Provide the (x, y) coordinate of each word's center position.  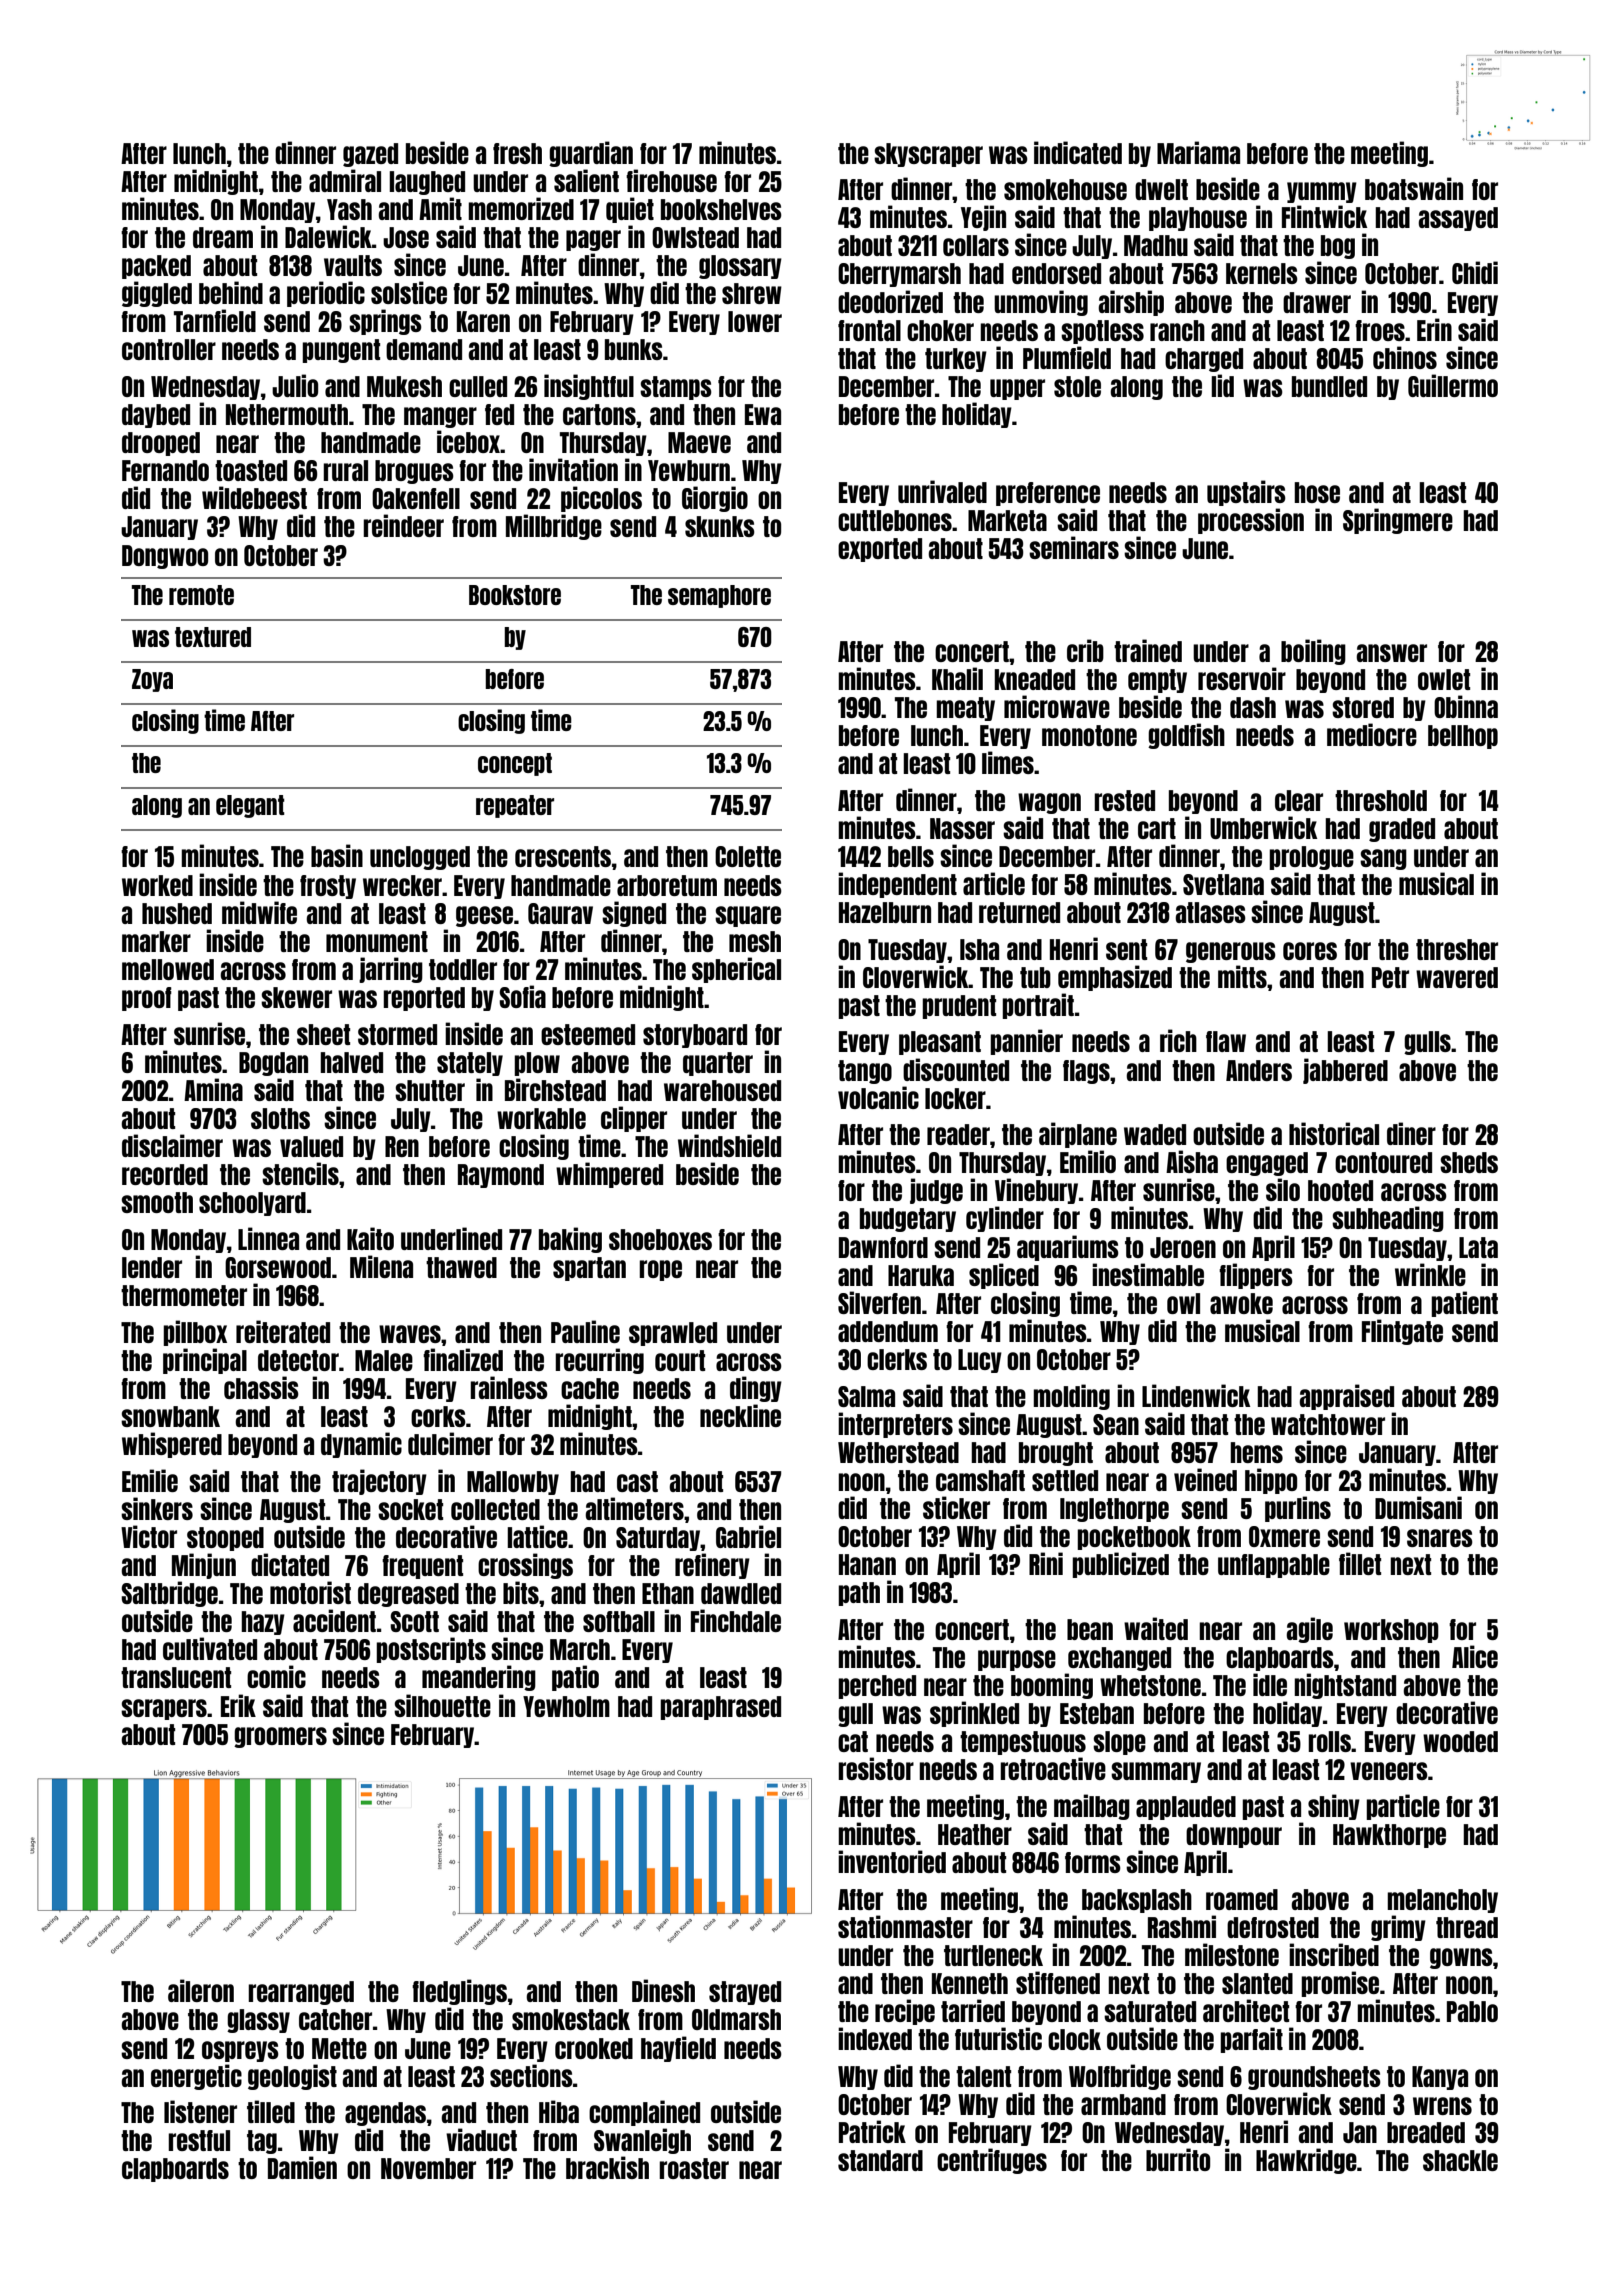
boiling (1313, 652)
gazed (370, 155)
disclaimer (172, 1145)
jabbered (1345, 1071)
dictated (290, 1564)
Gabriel (748, 1536)
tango (865, 1072)
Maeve (699, 442)
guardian (591, 154)
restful (199, 2140)
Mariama (1198, 152)
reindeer (403, 525)
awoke (1241, 1303)
